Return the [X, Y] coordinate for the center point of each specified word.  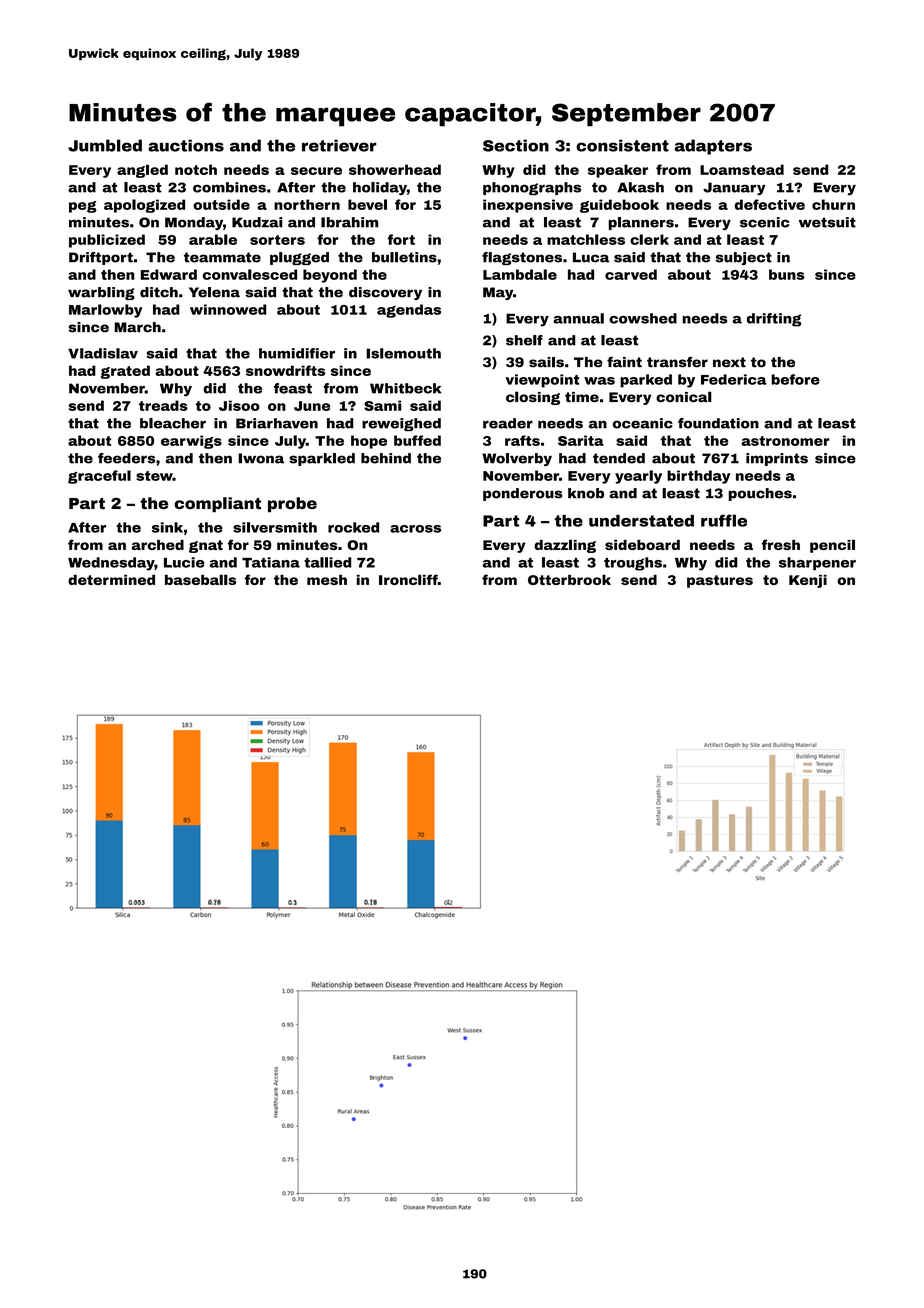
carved [631, 274]
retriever [339, 145]
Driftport [101, 258]
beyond [330, 276]
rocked [353, 527]
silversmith [275, 527]
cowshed [643, 318]
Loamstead [742, 169]
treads [163, 405]
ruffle [724, 520]
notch [196, 169]
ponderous [522, 494]
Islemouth [403, 353]
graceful [99, 477]
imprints [777, 459]
